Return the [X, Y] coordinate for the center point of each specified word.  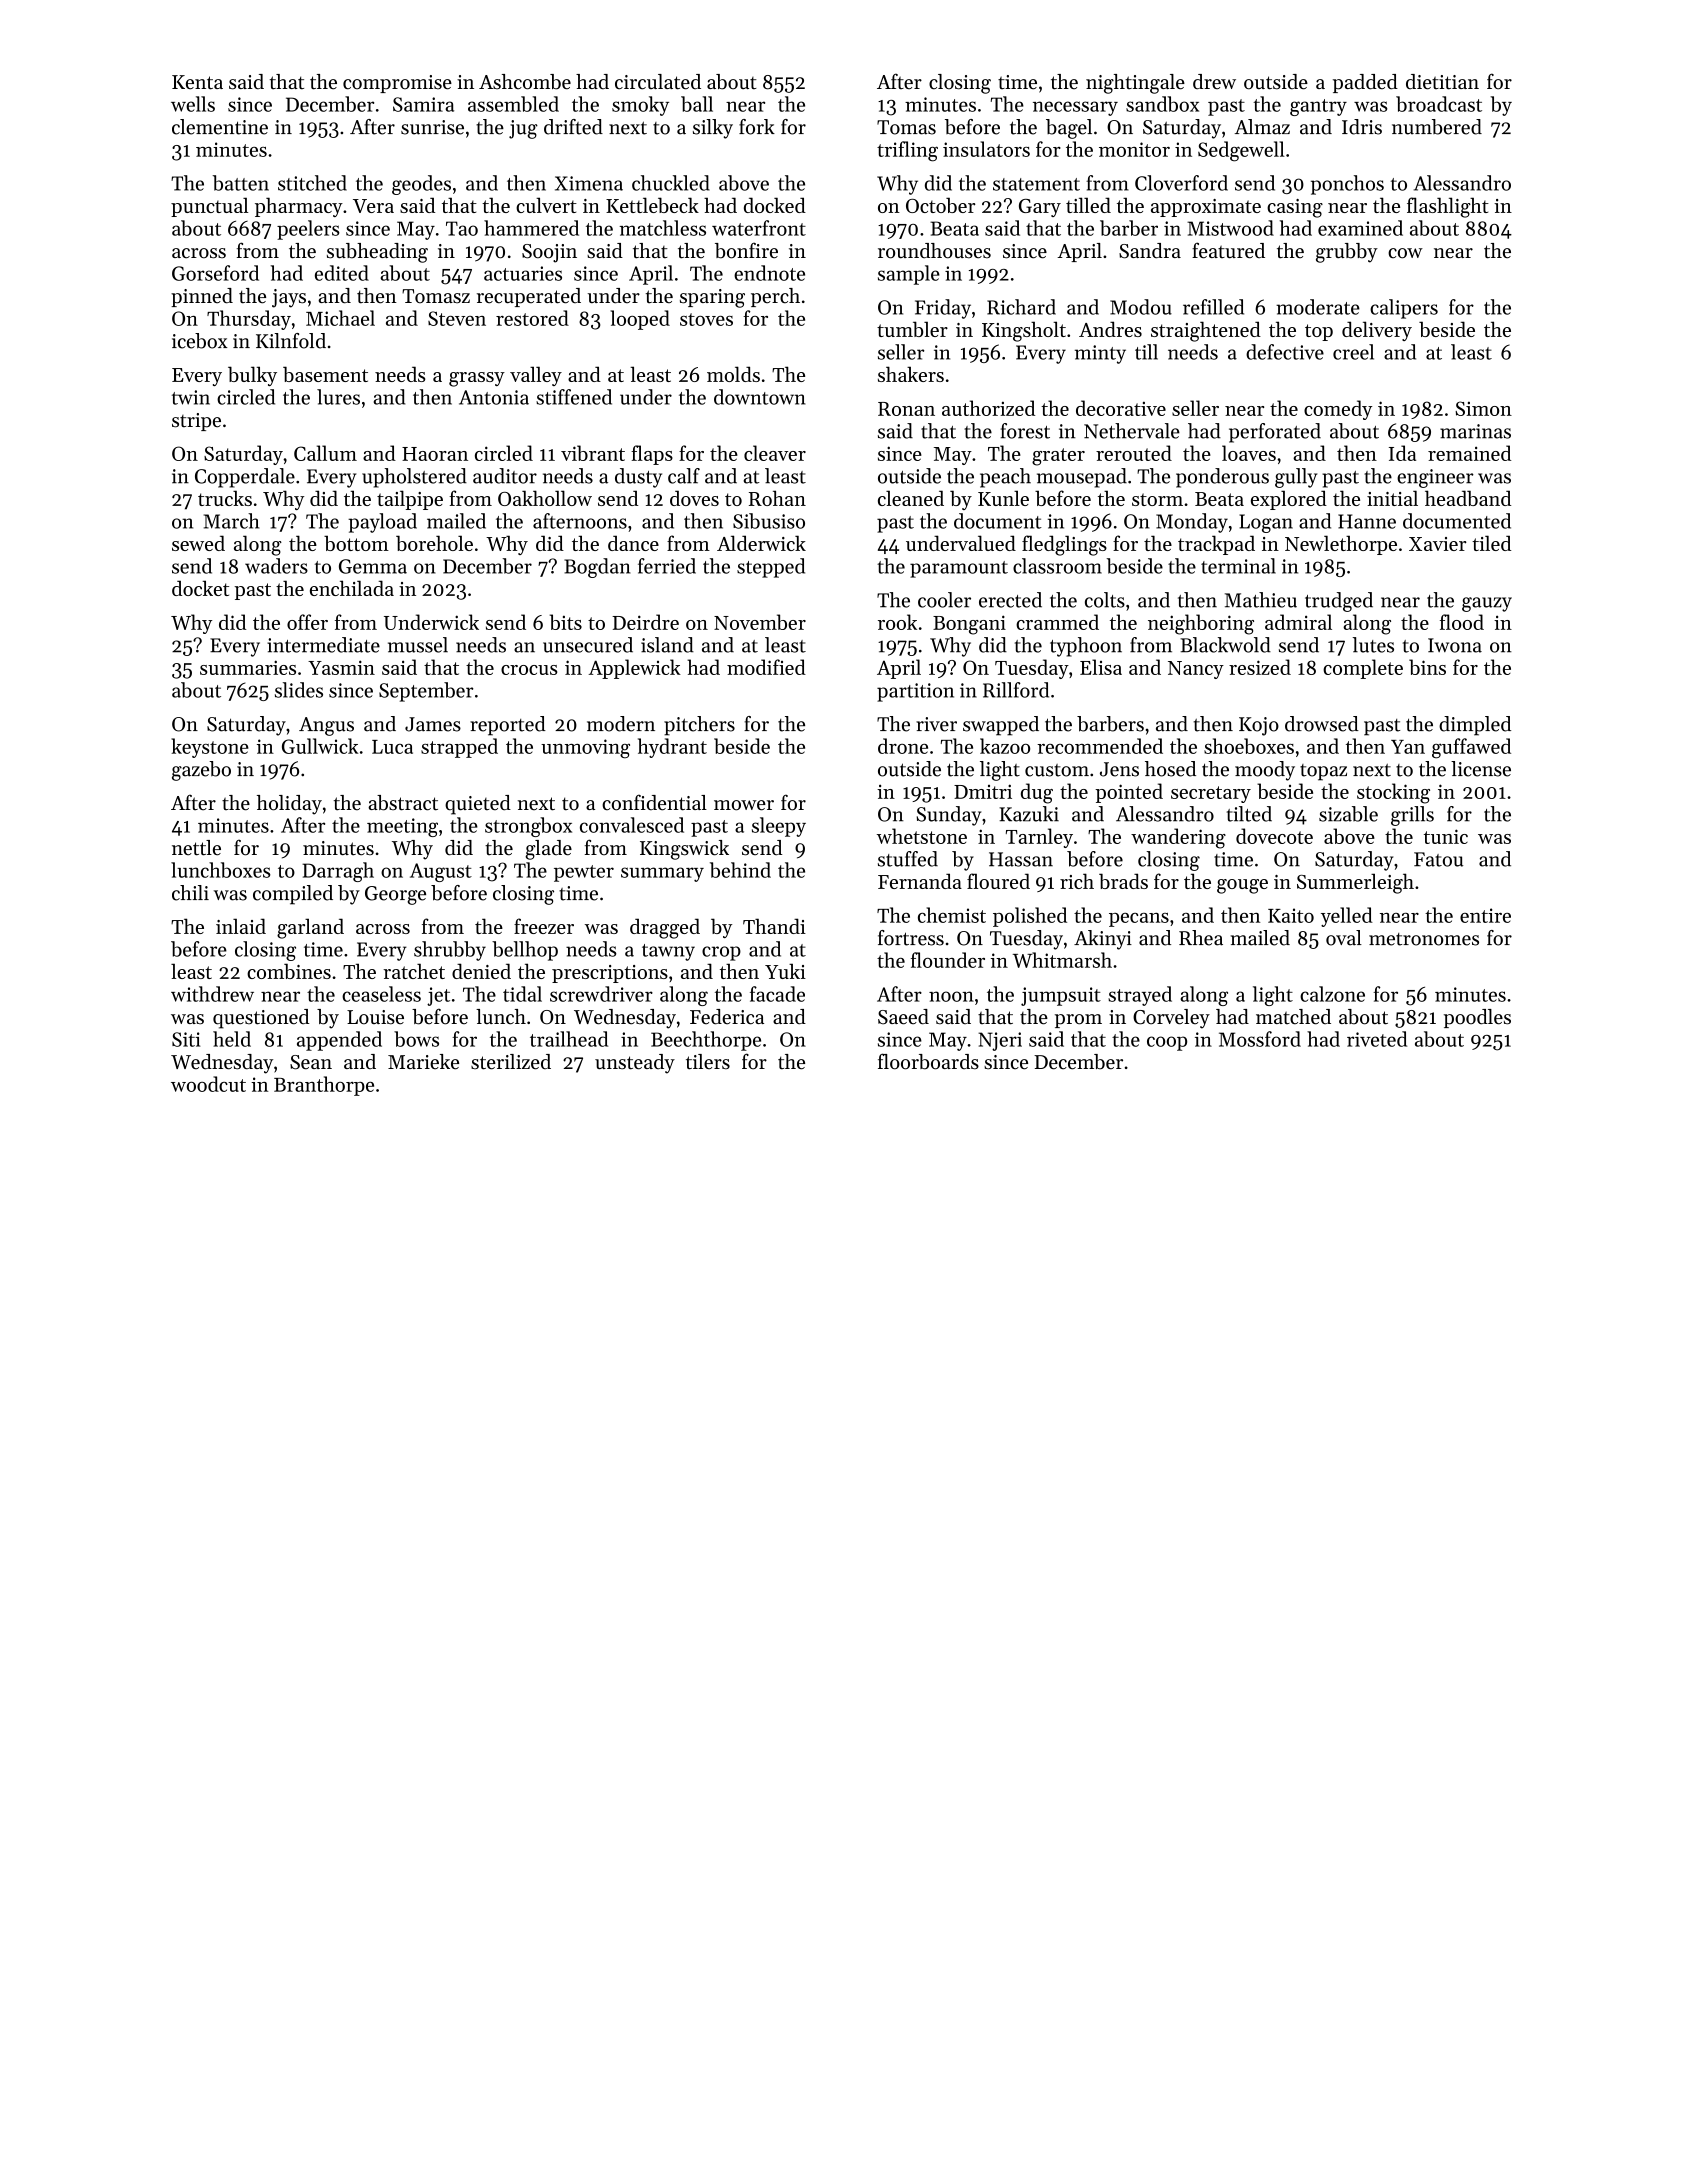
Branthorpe [324, 1086]
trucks [225, 498]
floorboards [928, 1061]
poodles [1477, 1018]
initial [1392, 498]
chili [190, 893]
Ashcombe [525, 82]
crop [721, 953]
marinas [1475, 431]
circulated [658, 82]
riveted [1377, 1039]
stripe [196, 422]
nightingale [1135, 84]
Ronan [906, 409]
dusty [638, 478]
